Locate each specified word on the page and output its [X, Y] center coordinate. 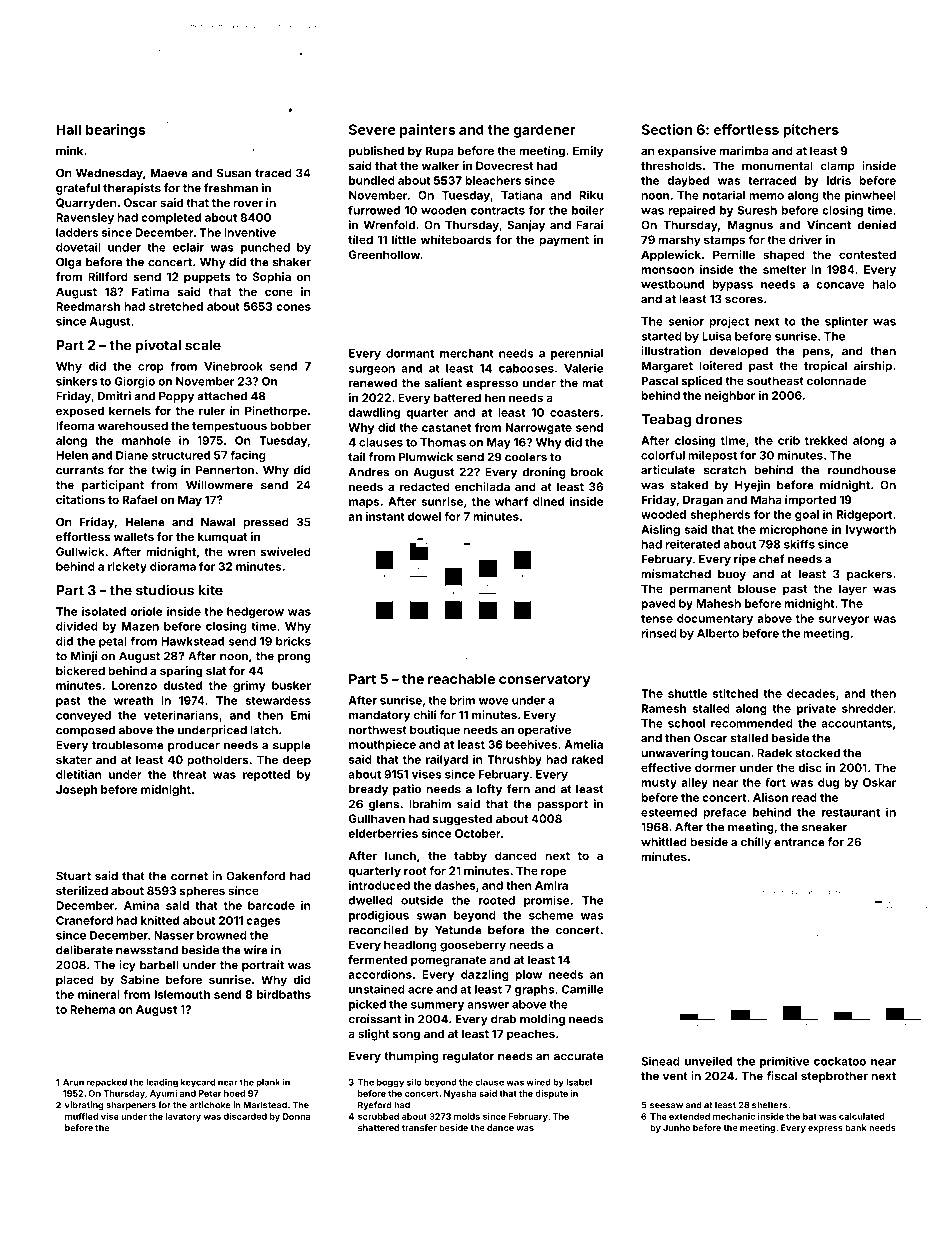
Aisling [660, 531]
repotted [266, 775]
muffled [81, 1116]
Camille [582, 989]
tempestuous [229, 427]
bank [856, 1127]
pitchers [811, 131]
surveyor [844, 620]
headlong [410, 946]
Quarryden [86, 204]
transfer [419, 1127]
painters [427, 131]
